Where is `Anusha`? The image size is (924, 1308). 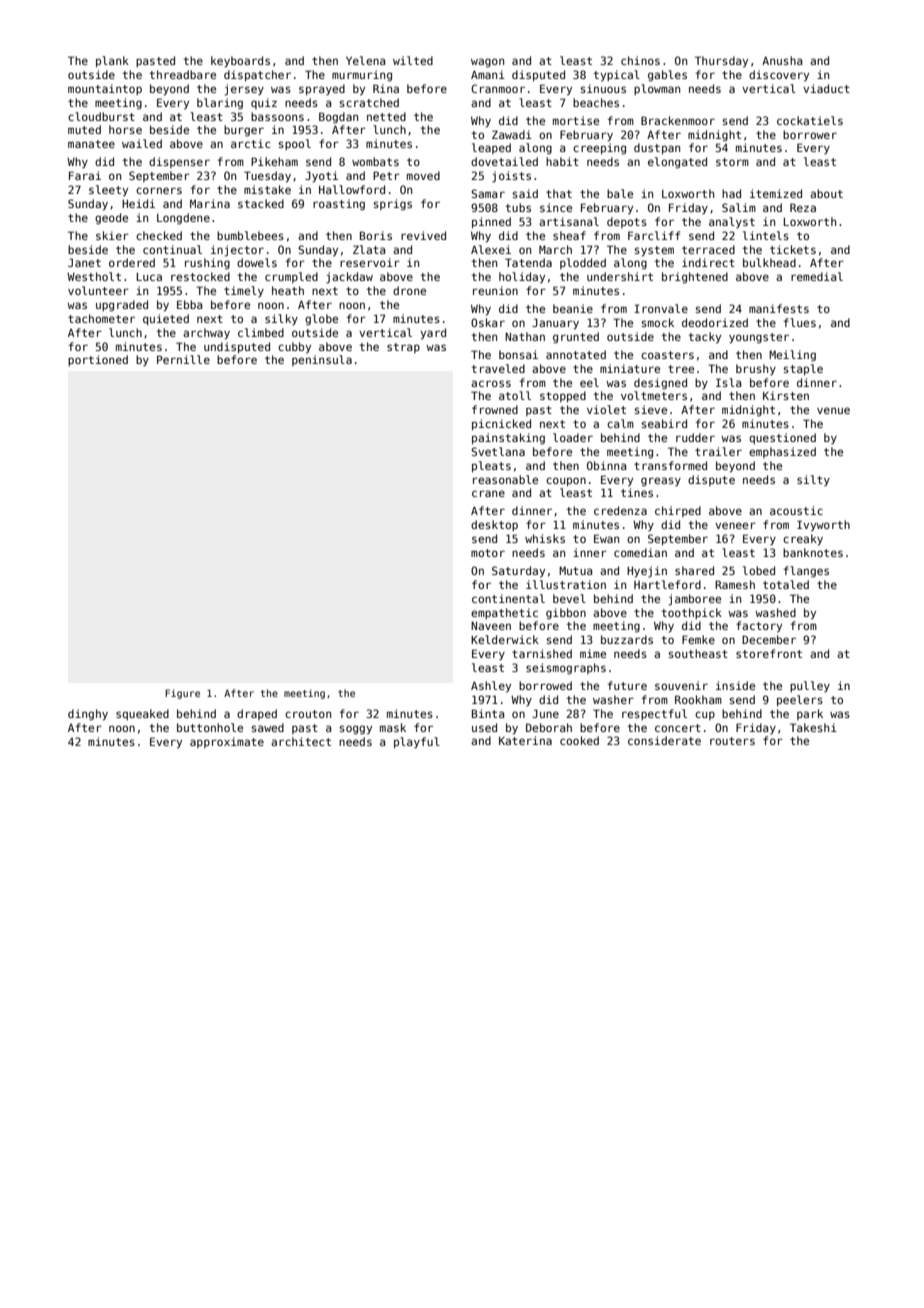 Anusha is located at coordinates (782, 60).
